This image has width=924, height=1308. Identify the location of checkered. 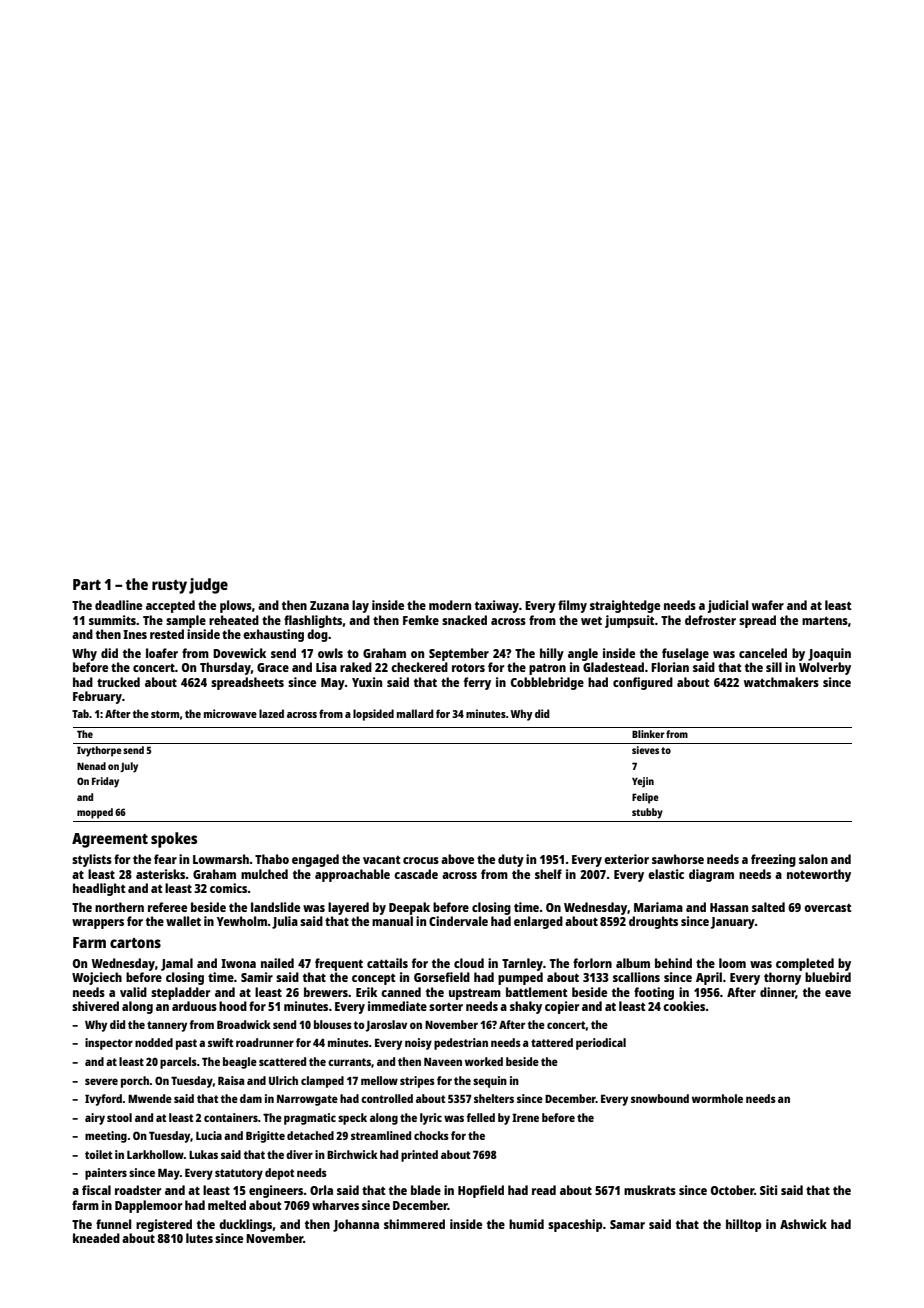
(419, 667).
